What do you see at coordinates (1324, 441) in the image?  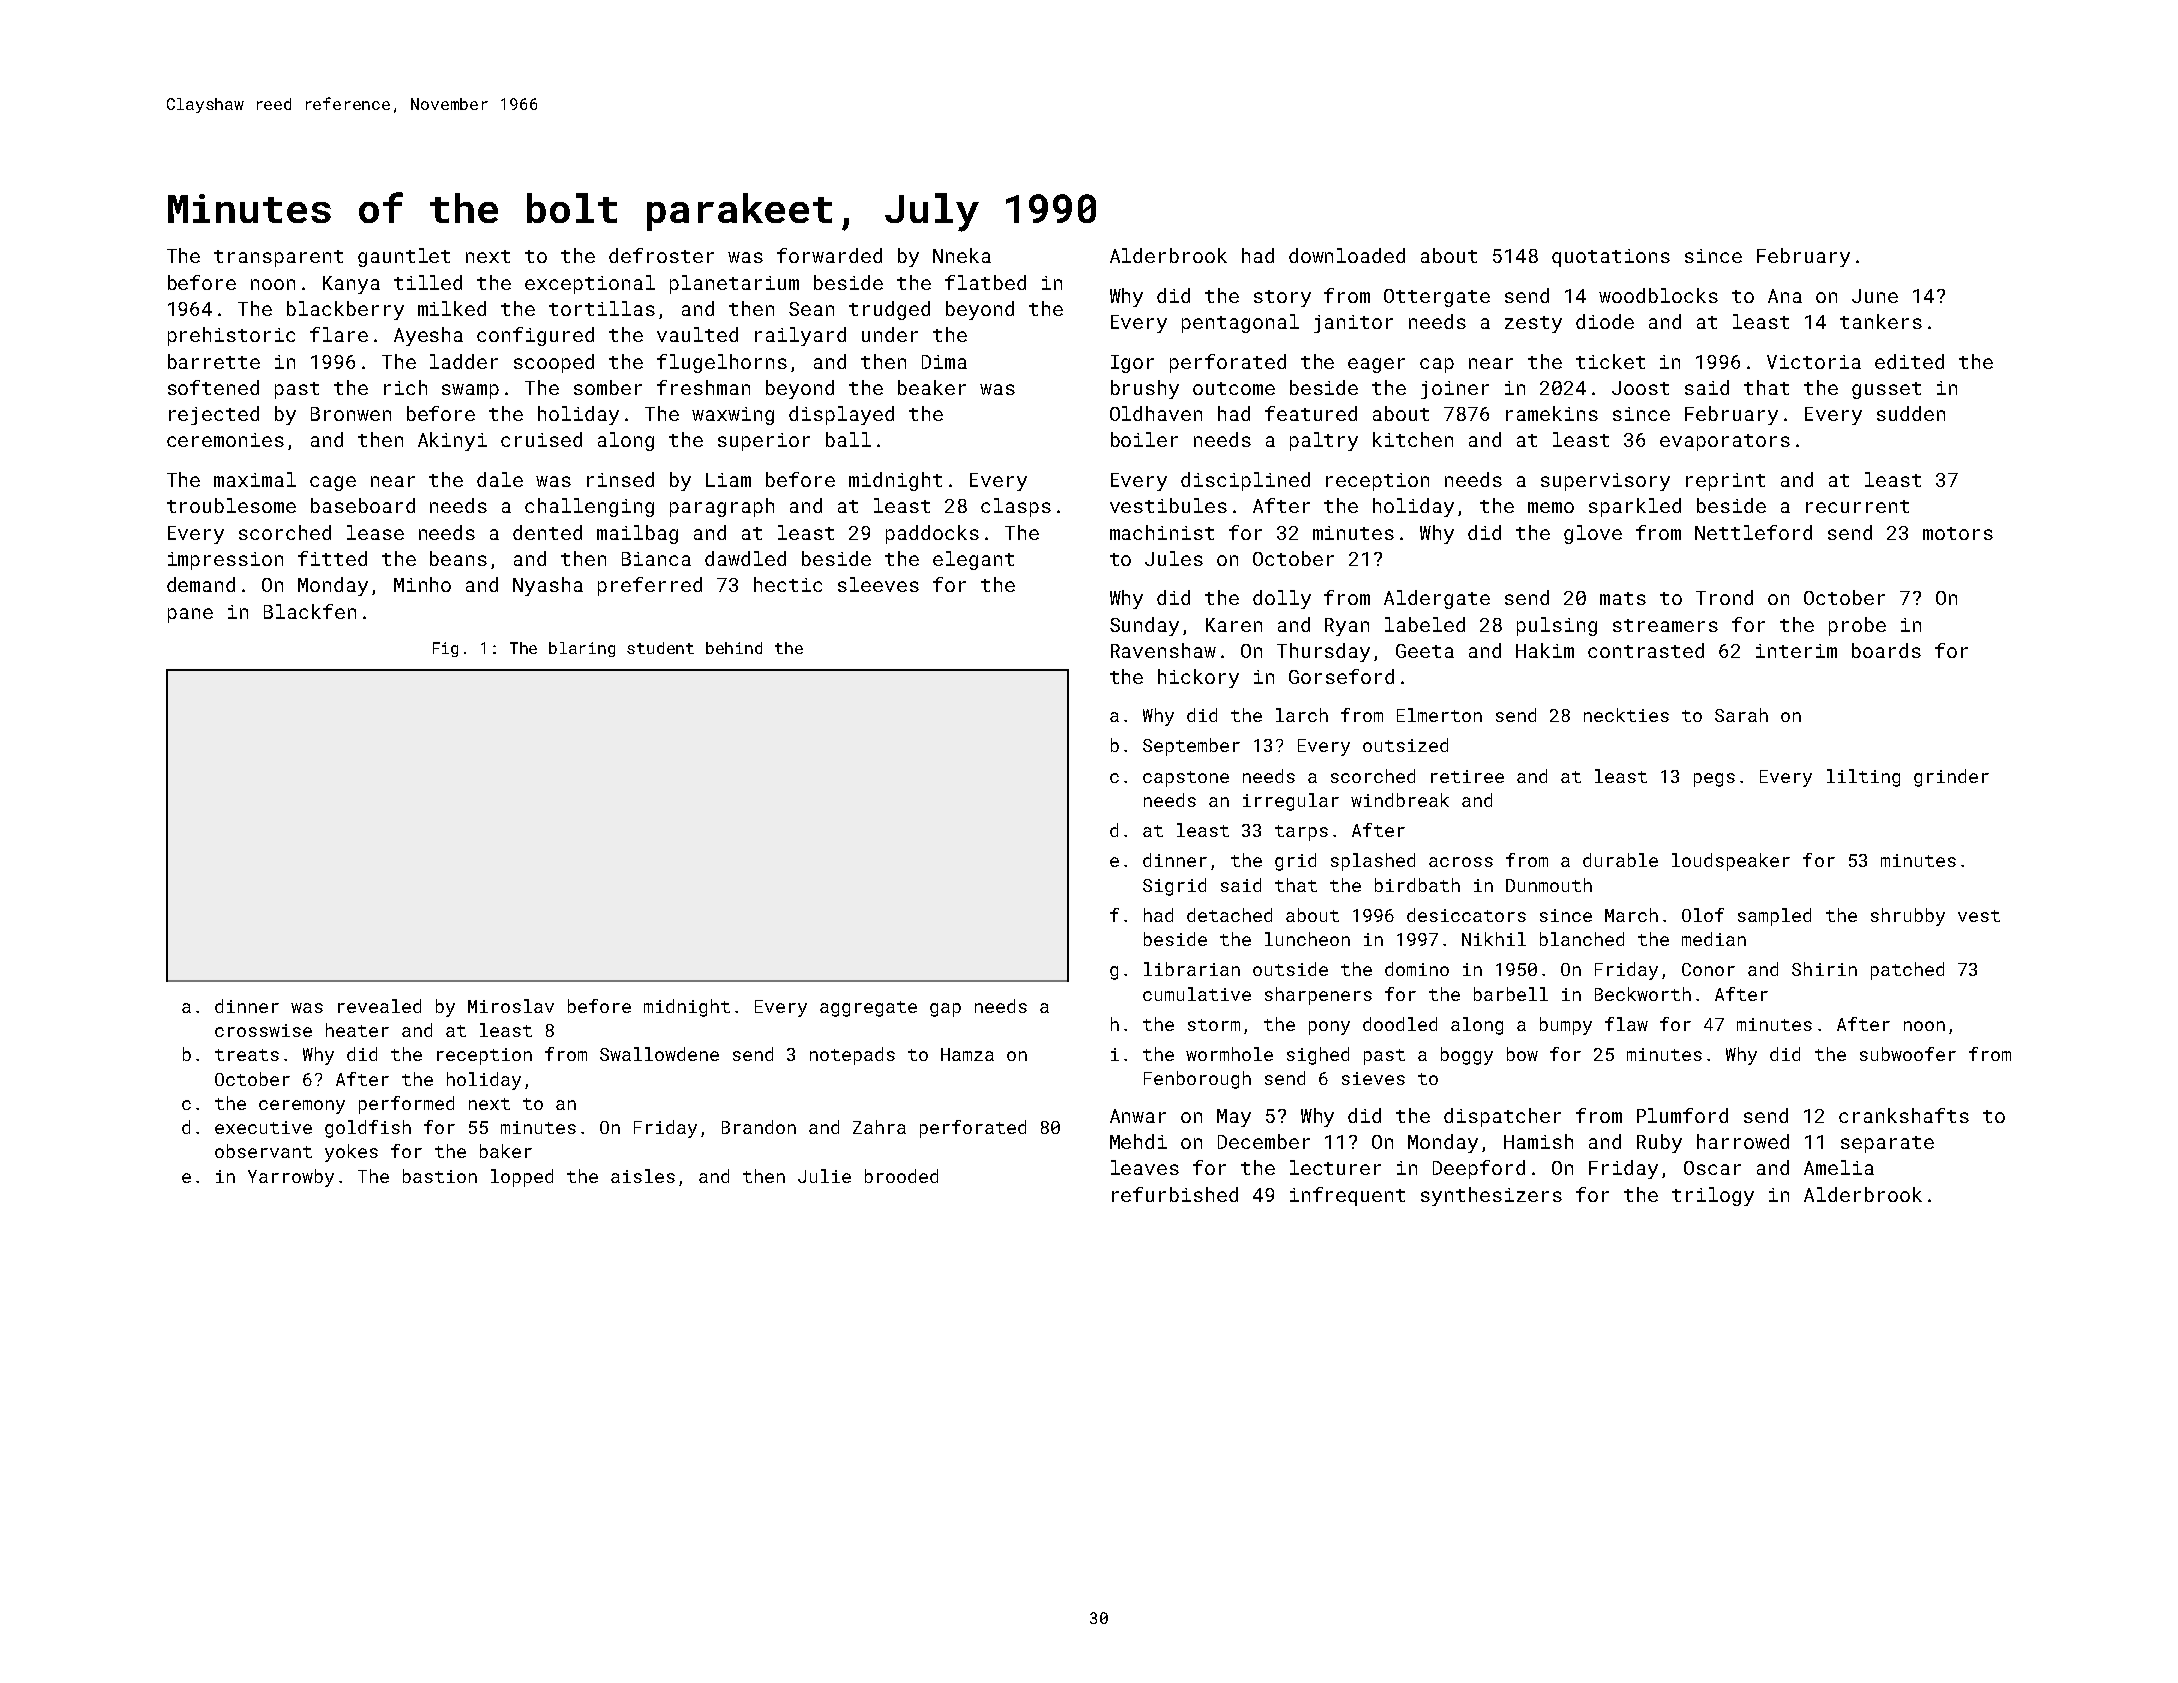 I see `paltry` at bounding box center [1324, 441].
